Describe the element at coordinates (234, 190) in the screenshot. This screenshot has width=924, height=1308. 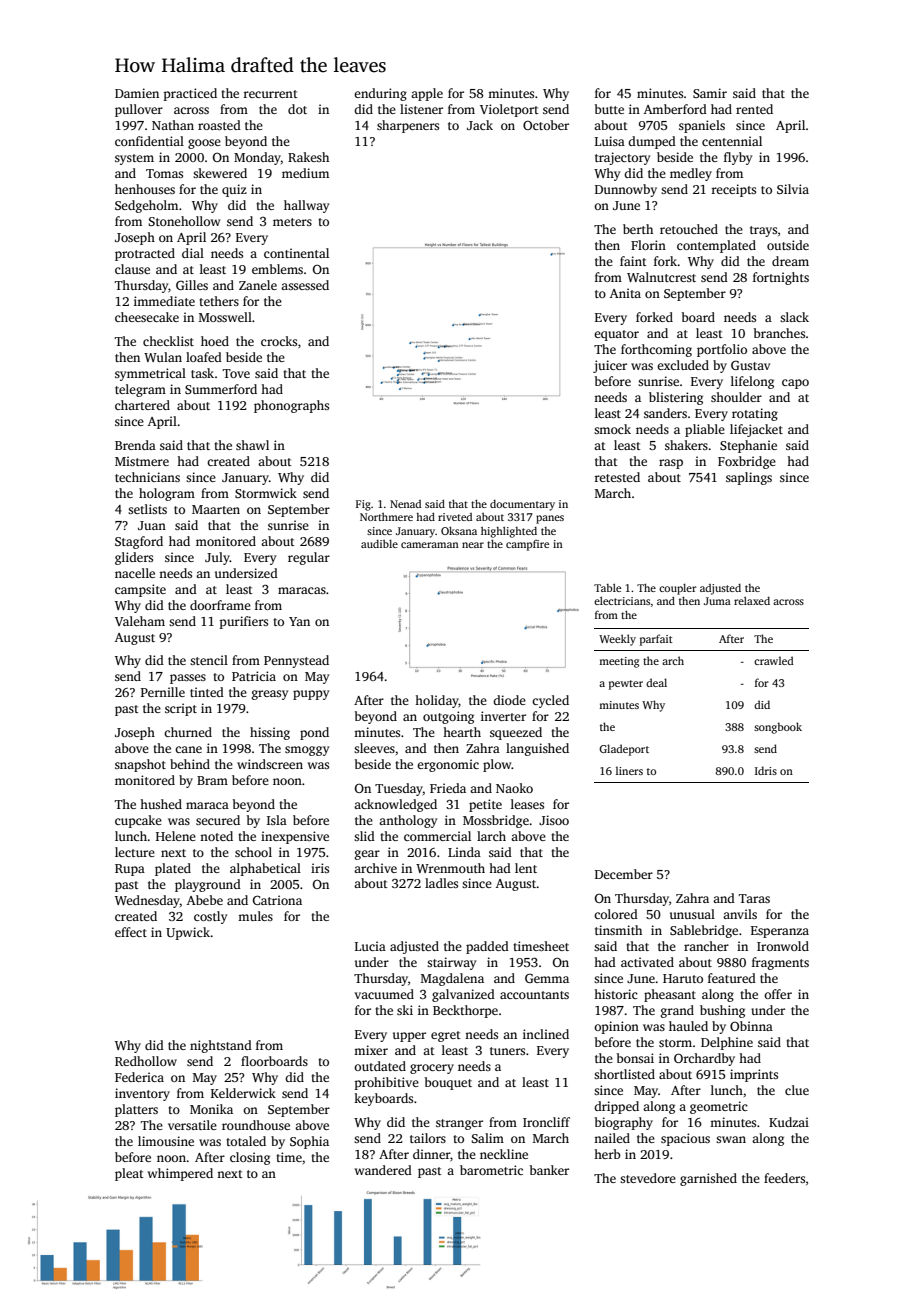
I see `quiz` at that location.
